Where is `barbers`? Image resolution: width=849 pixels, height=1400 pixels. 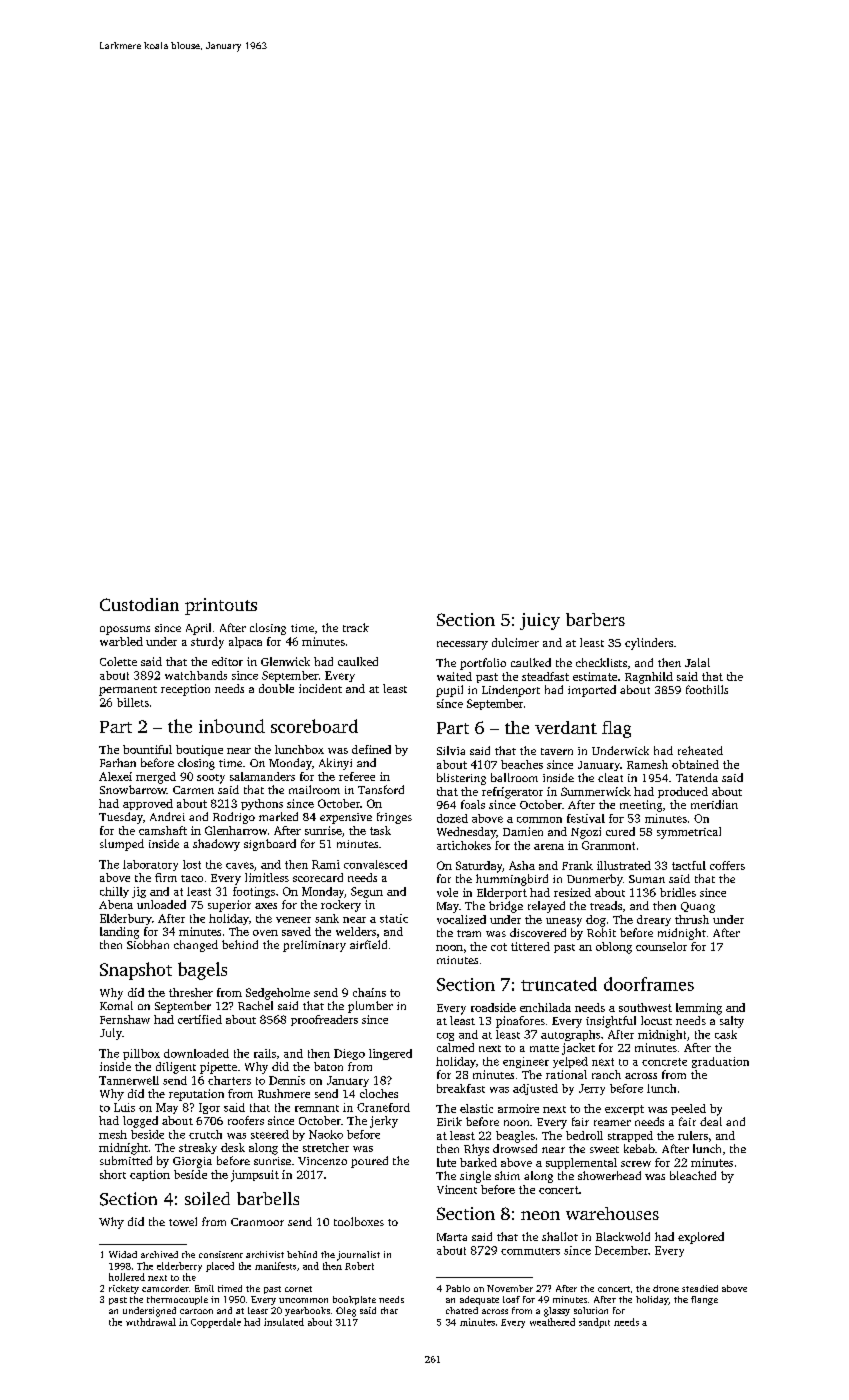
barbers is located at coordinates (595, 619).
